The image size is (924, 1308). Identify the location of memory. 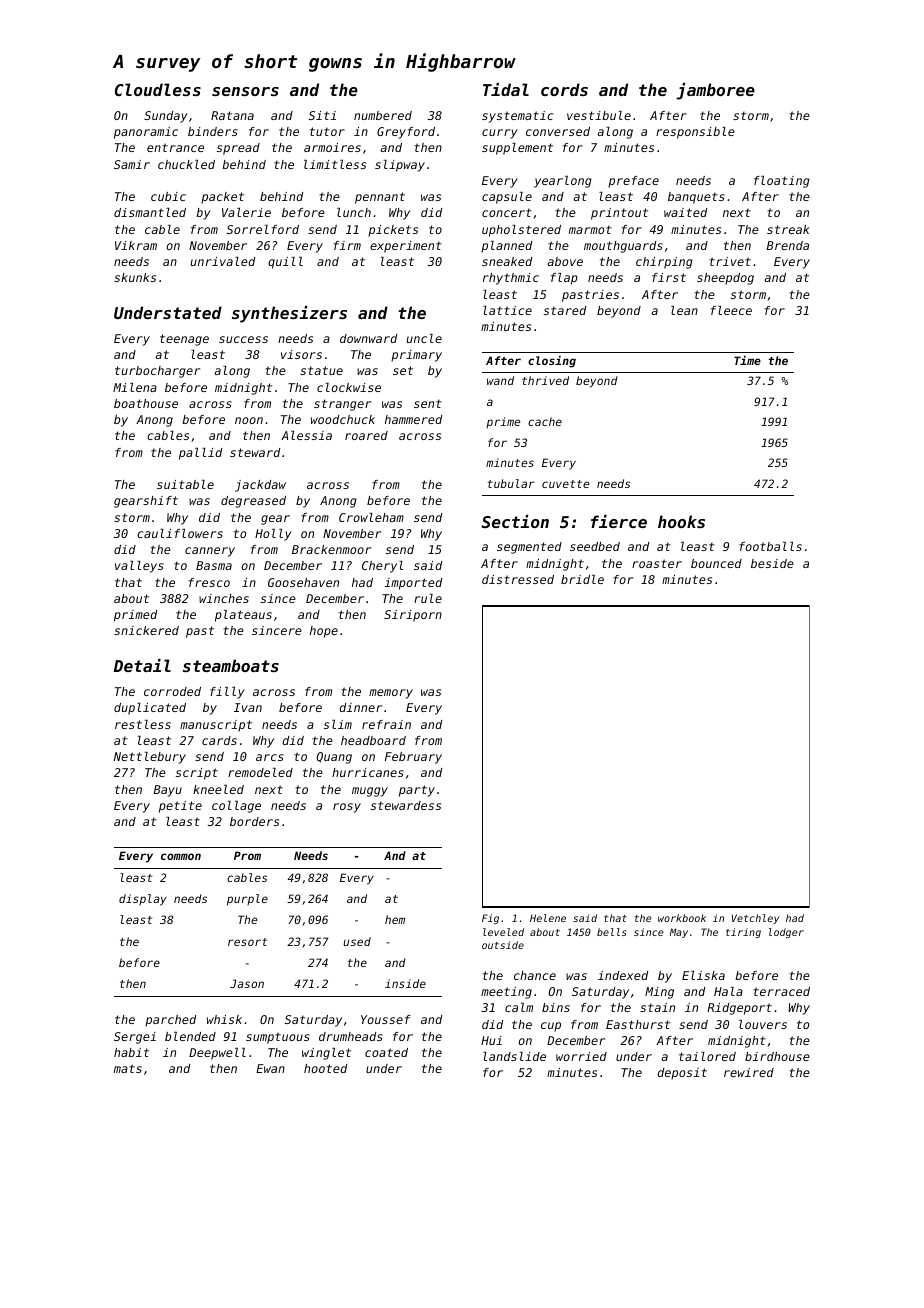
(391, 694).
